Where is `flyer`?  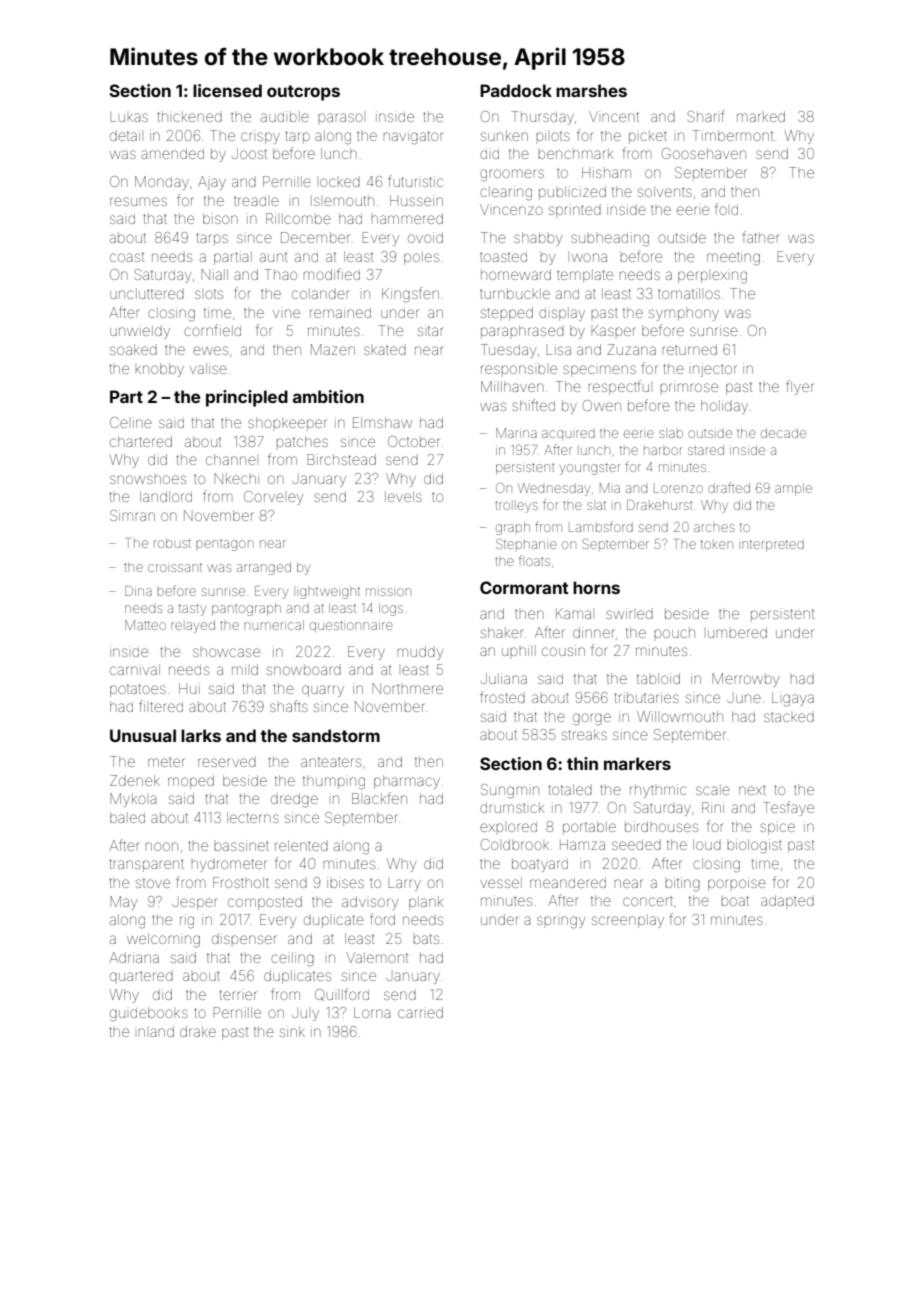 flyer is located at coordinates (800, 387).
